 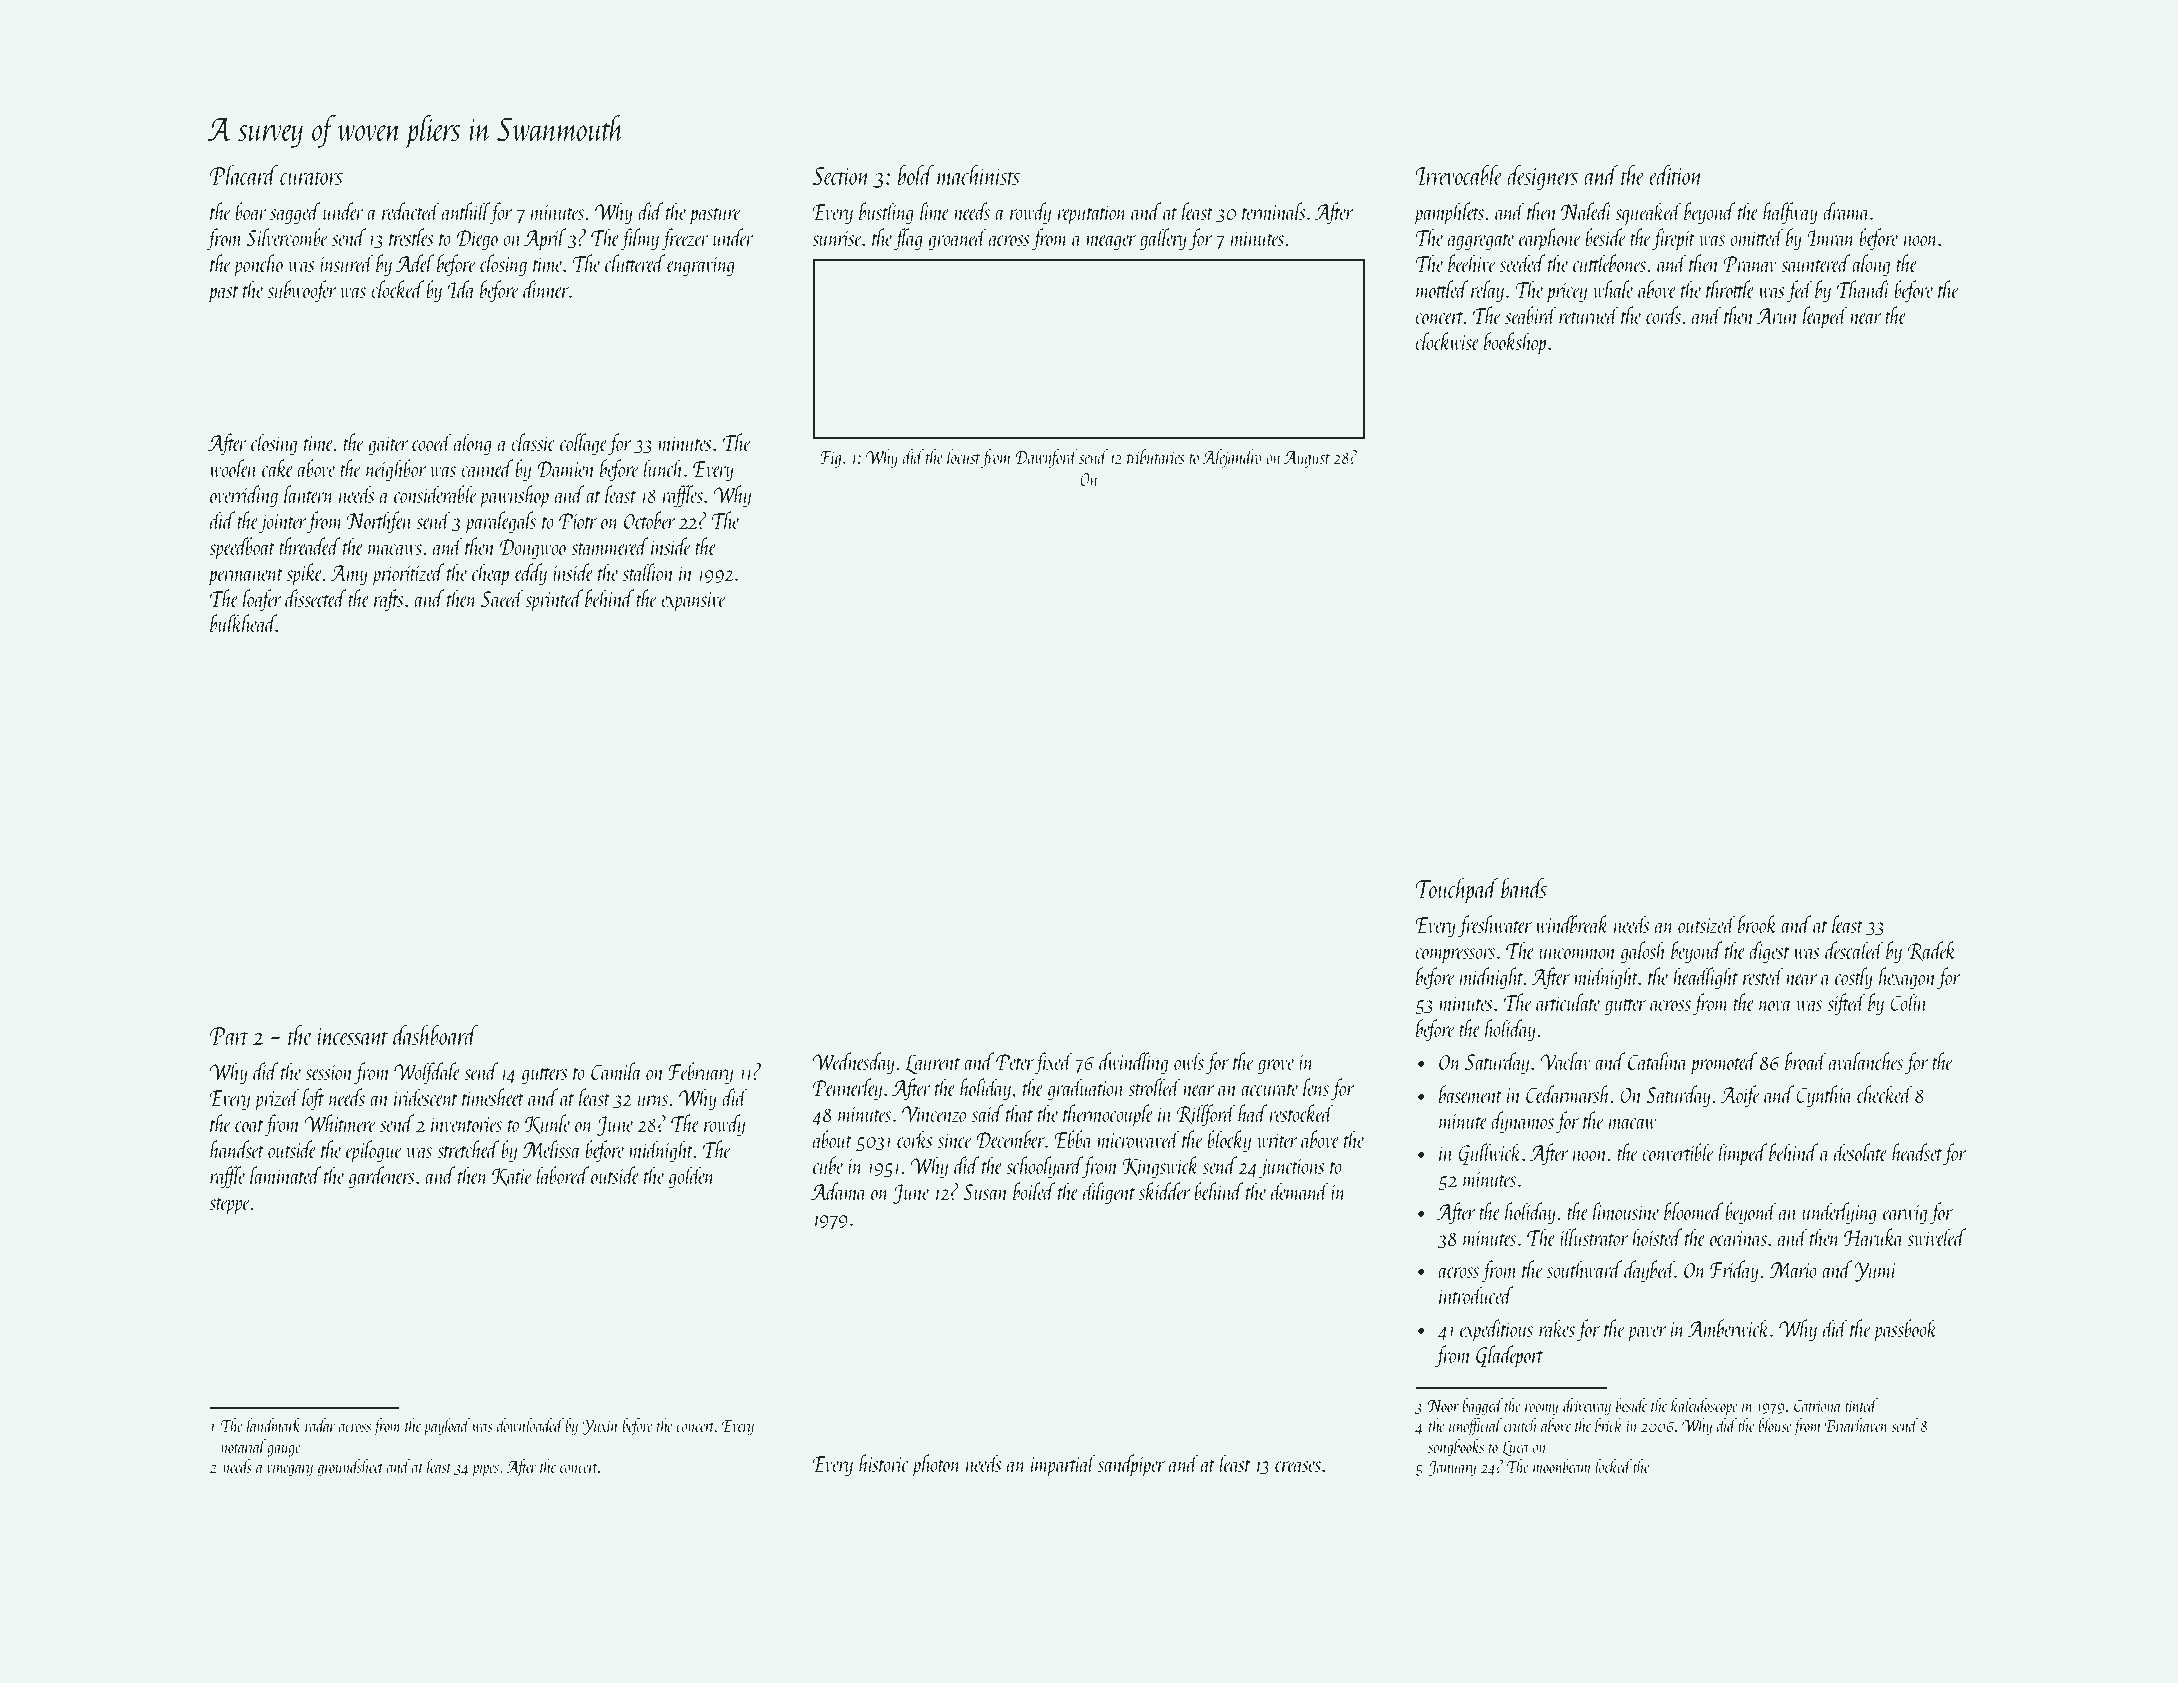 What do you see at coordinates (1455, 956) in the document?
I see `compressors` at bounding box center [1455, 956].
